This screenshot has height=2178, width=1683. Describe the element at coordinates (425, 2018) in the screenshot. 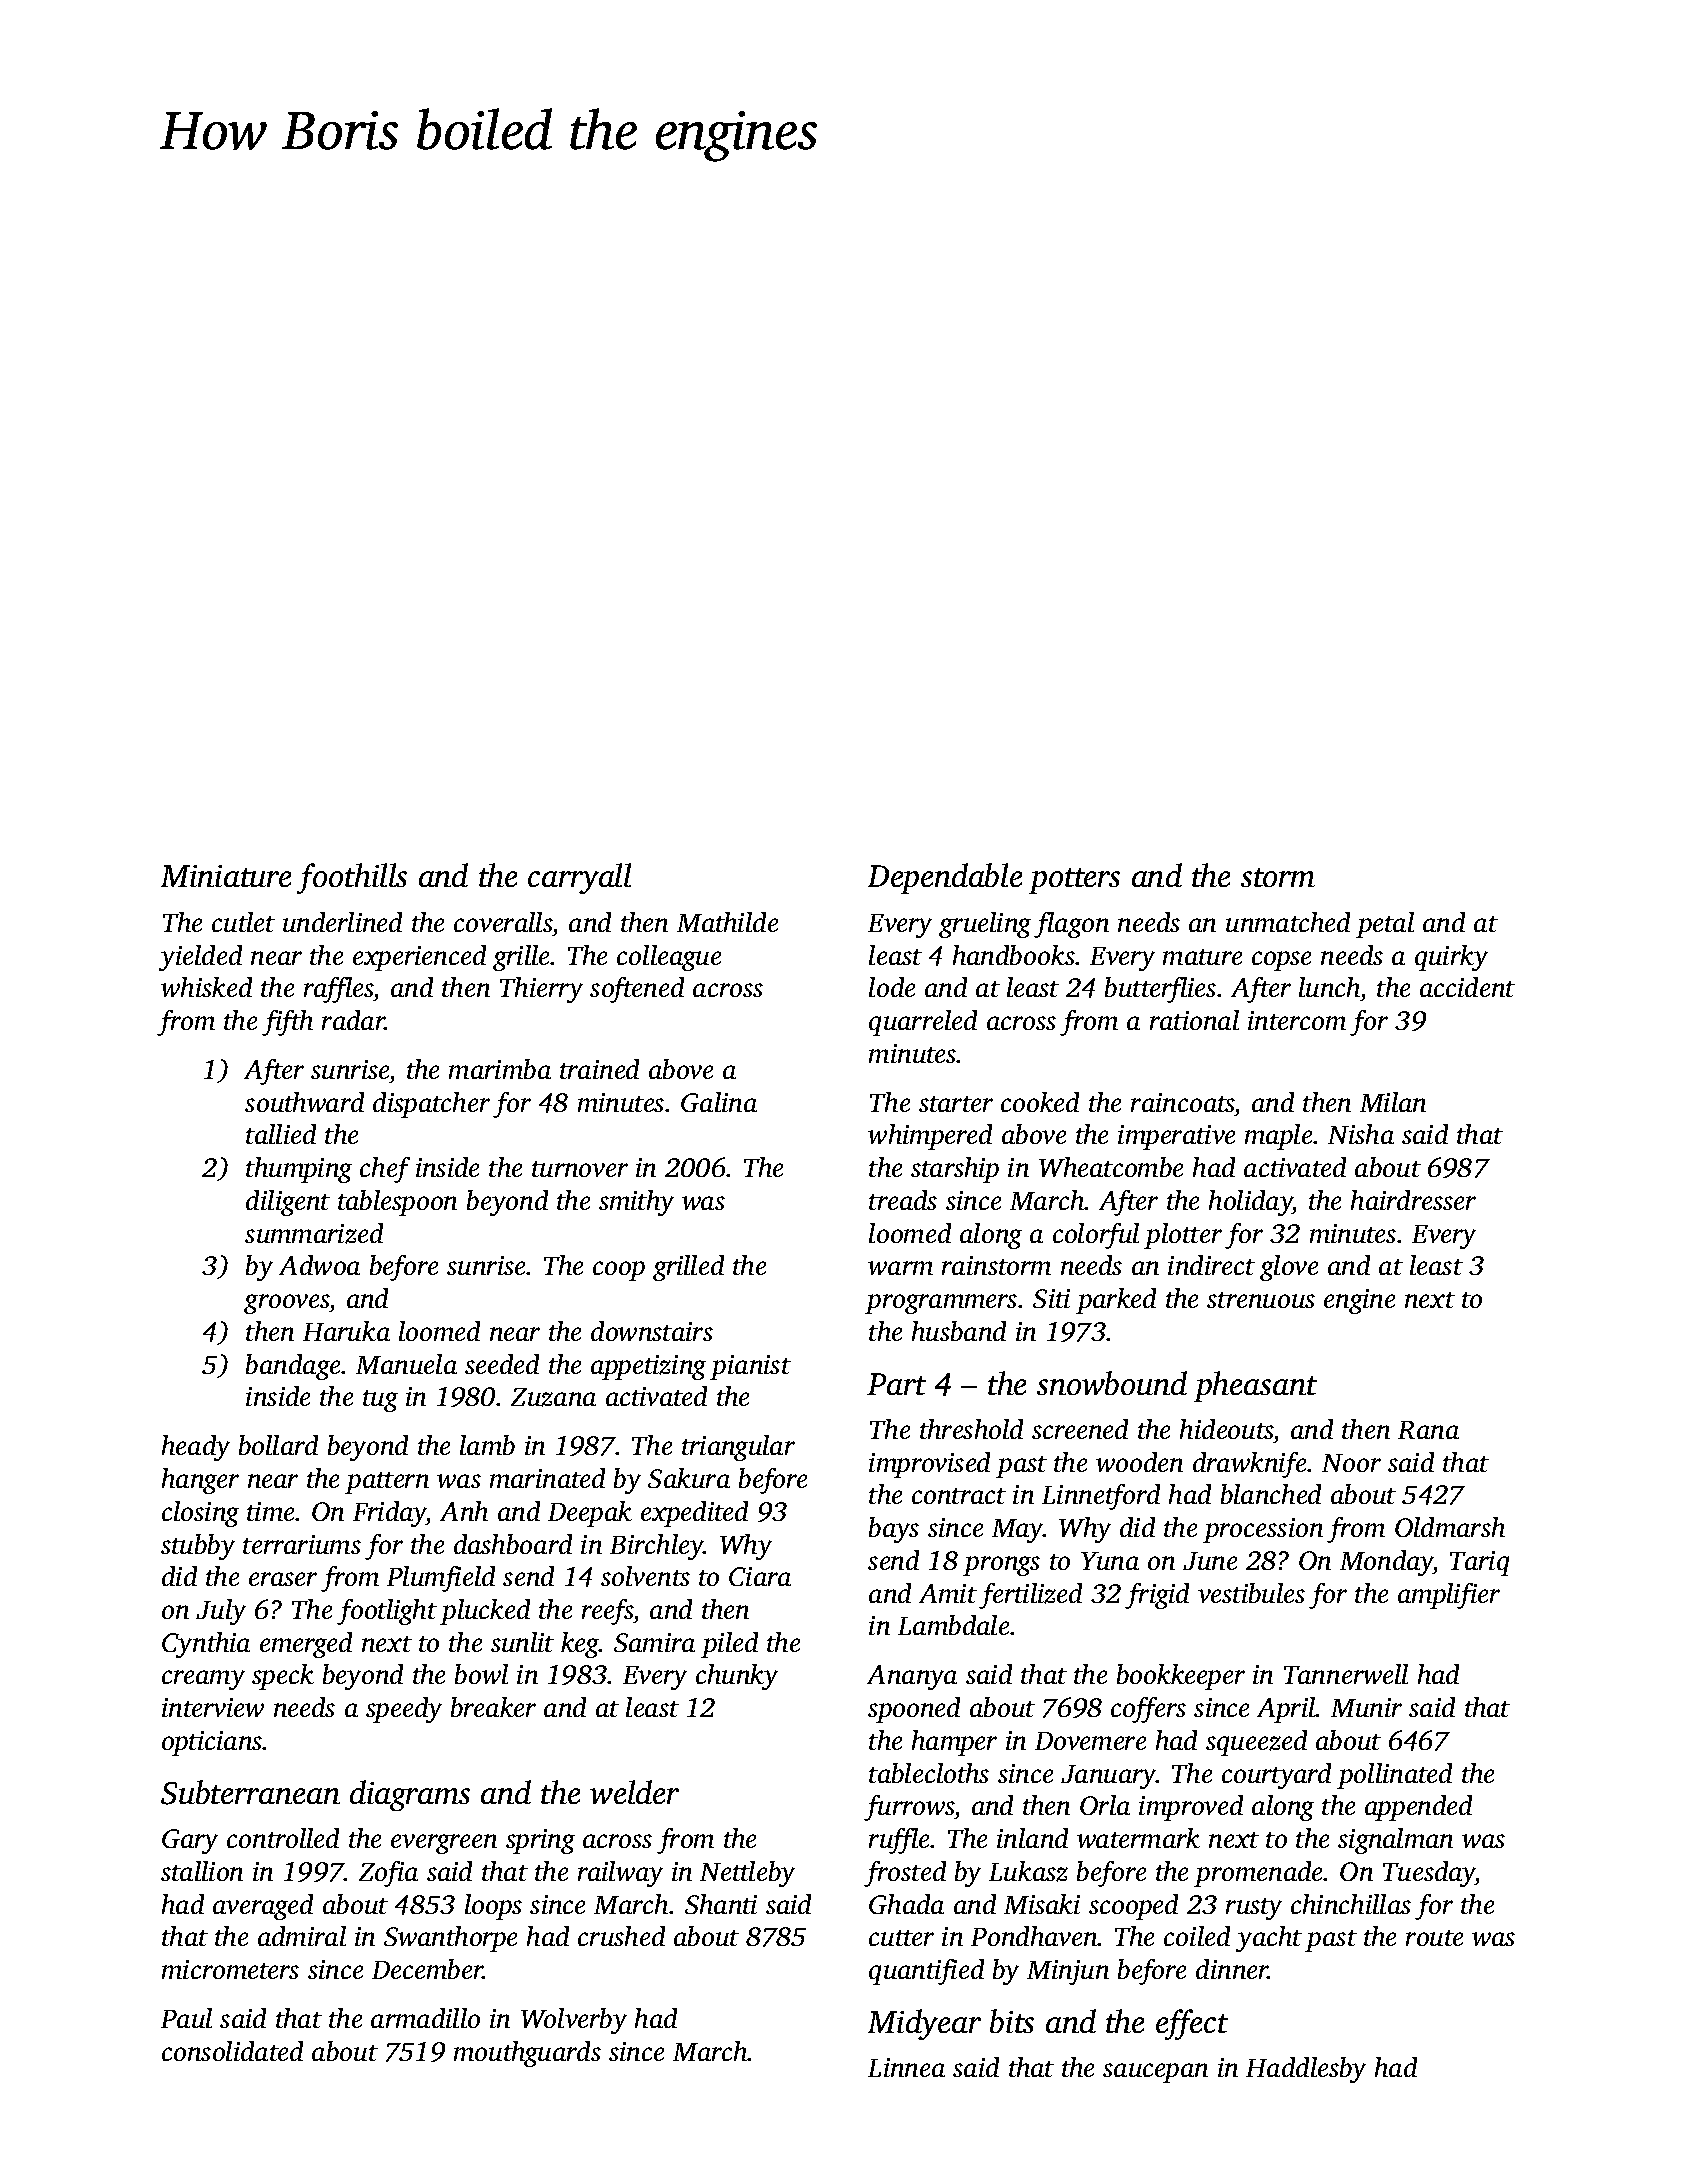

I see `armadillo` at that location.
